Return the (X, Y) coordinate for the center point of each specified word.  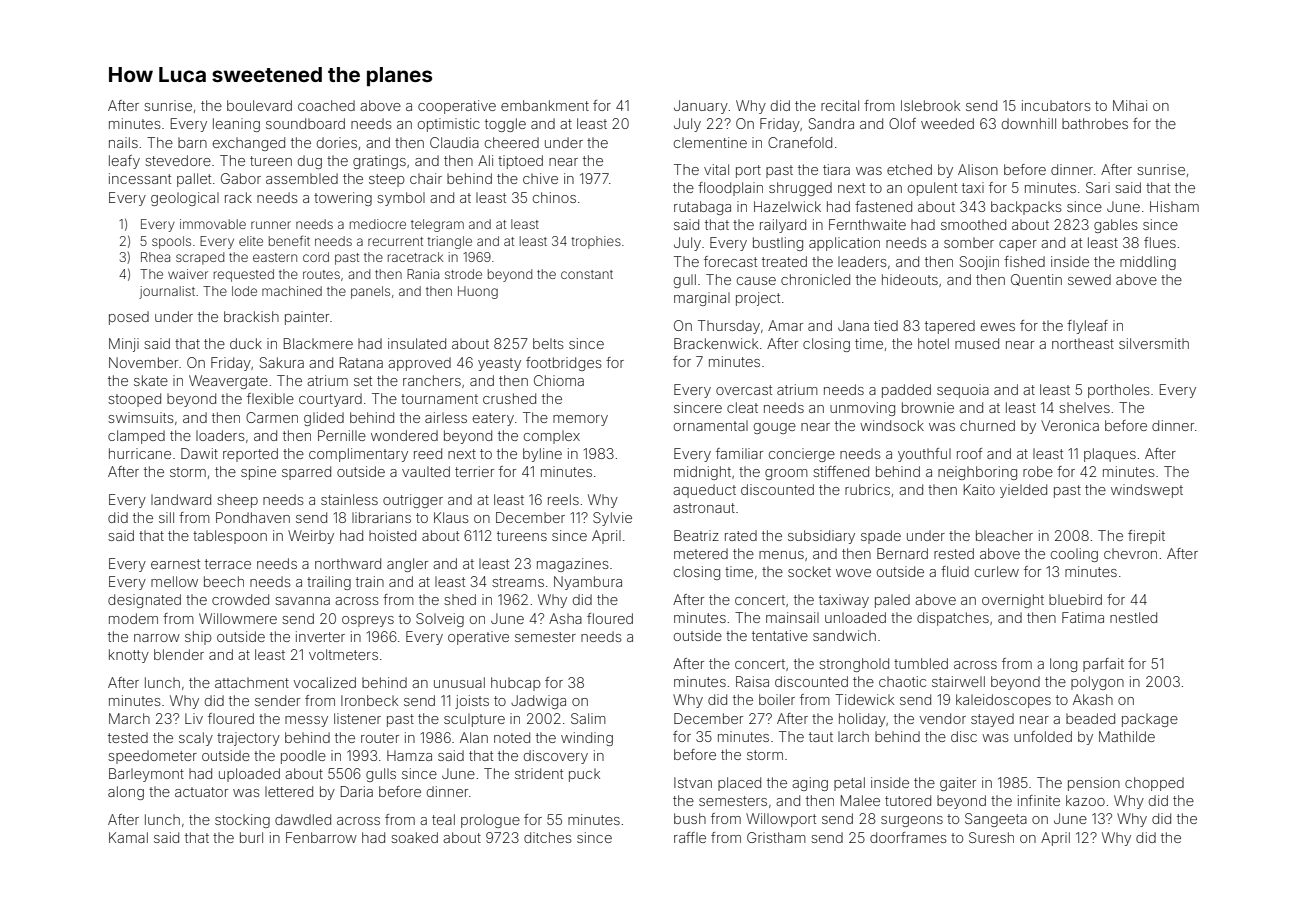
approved (419, 364)
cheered (512, 142)
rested (954, 553)
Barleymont (146, 775)
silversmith (1154, 343)
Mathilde (1127, 736)
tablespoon (230, 537)
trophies (596, 242)
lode (244, 291)
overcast (744, 390)
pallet (194, 180)
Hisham (1174, 206)
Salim (588, 718)
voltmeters (343, 654)
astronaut (704, 508)
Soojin (979, 263)
